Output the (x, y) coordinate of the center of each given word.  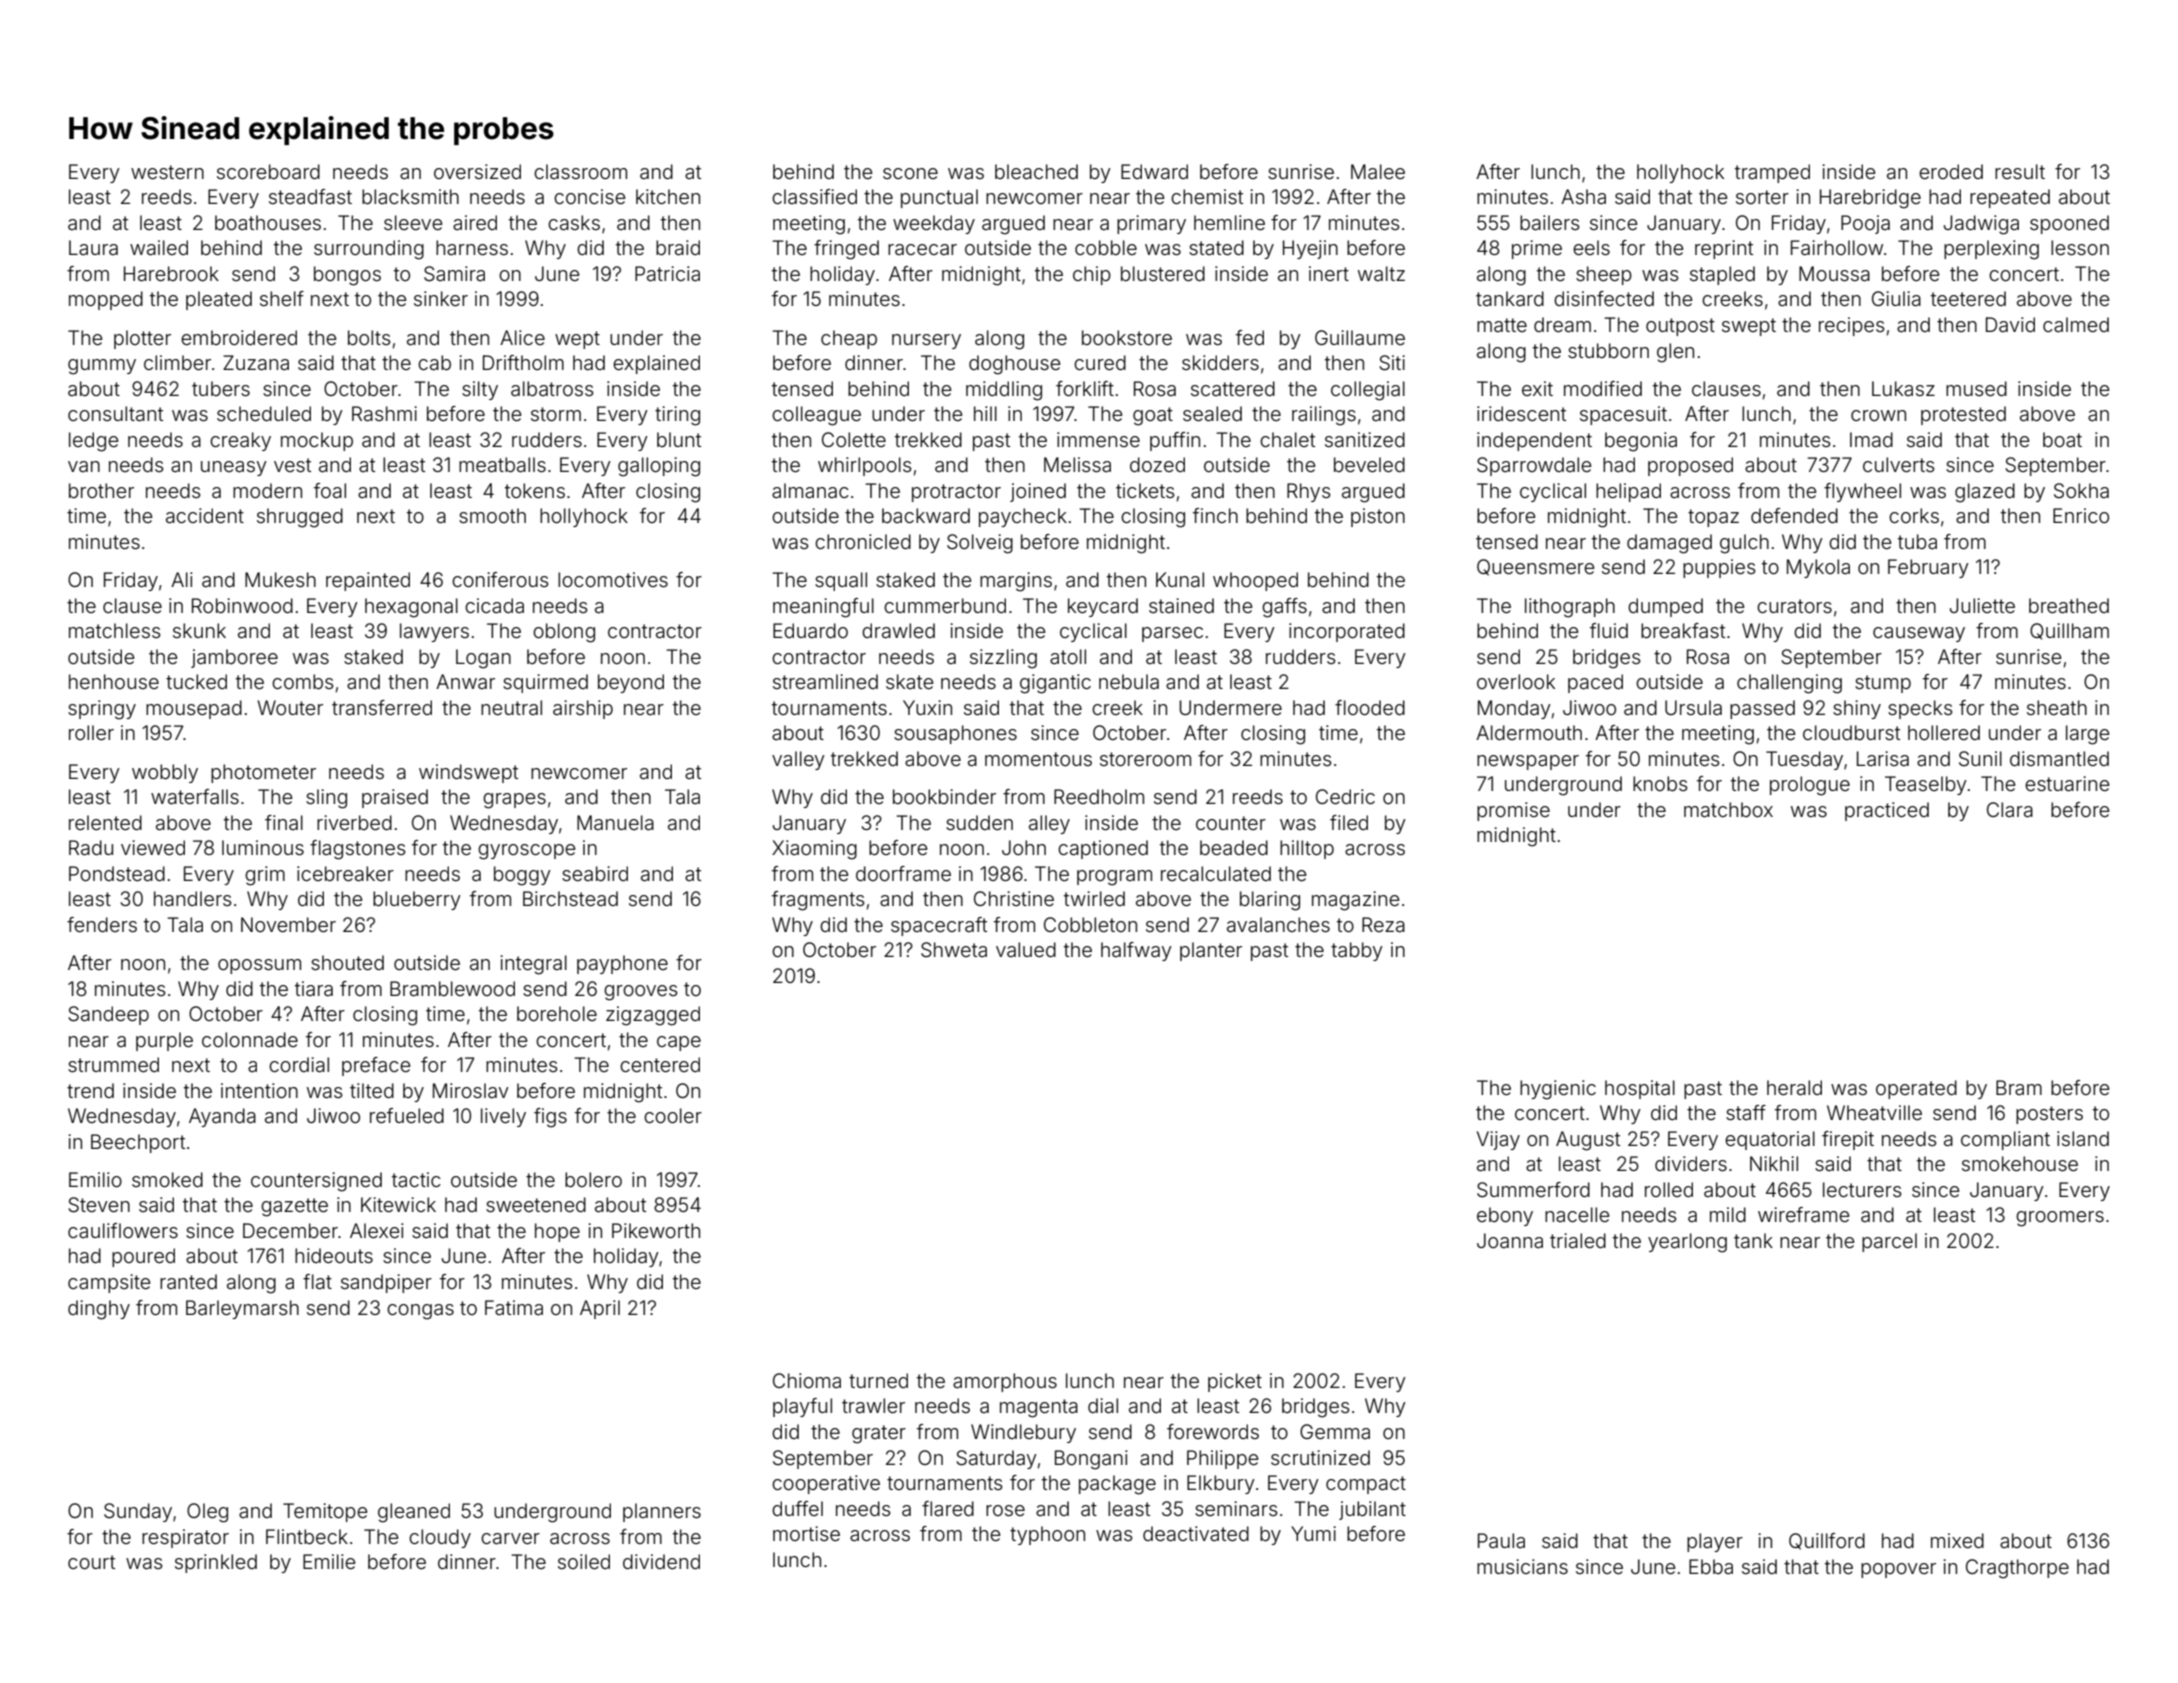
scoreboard (268, 171)
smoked (167, 1179)
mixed (1957, 1540)
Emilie (329, 1561)
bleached (1036, 171)
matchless (115, 630)
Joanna (1510, 1240)
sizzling (1003, 659)
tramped (1772, 173)
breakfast (1683, 630)
